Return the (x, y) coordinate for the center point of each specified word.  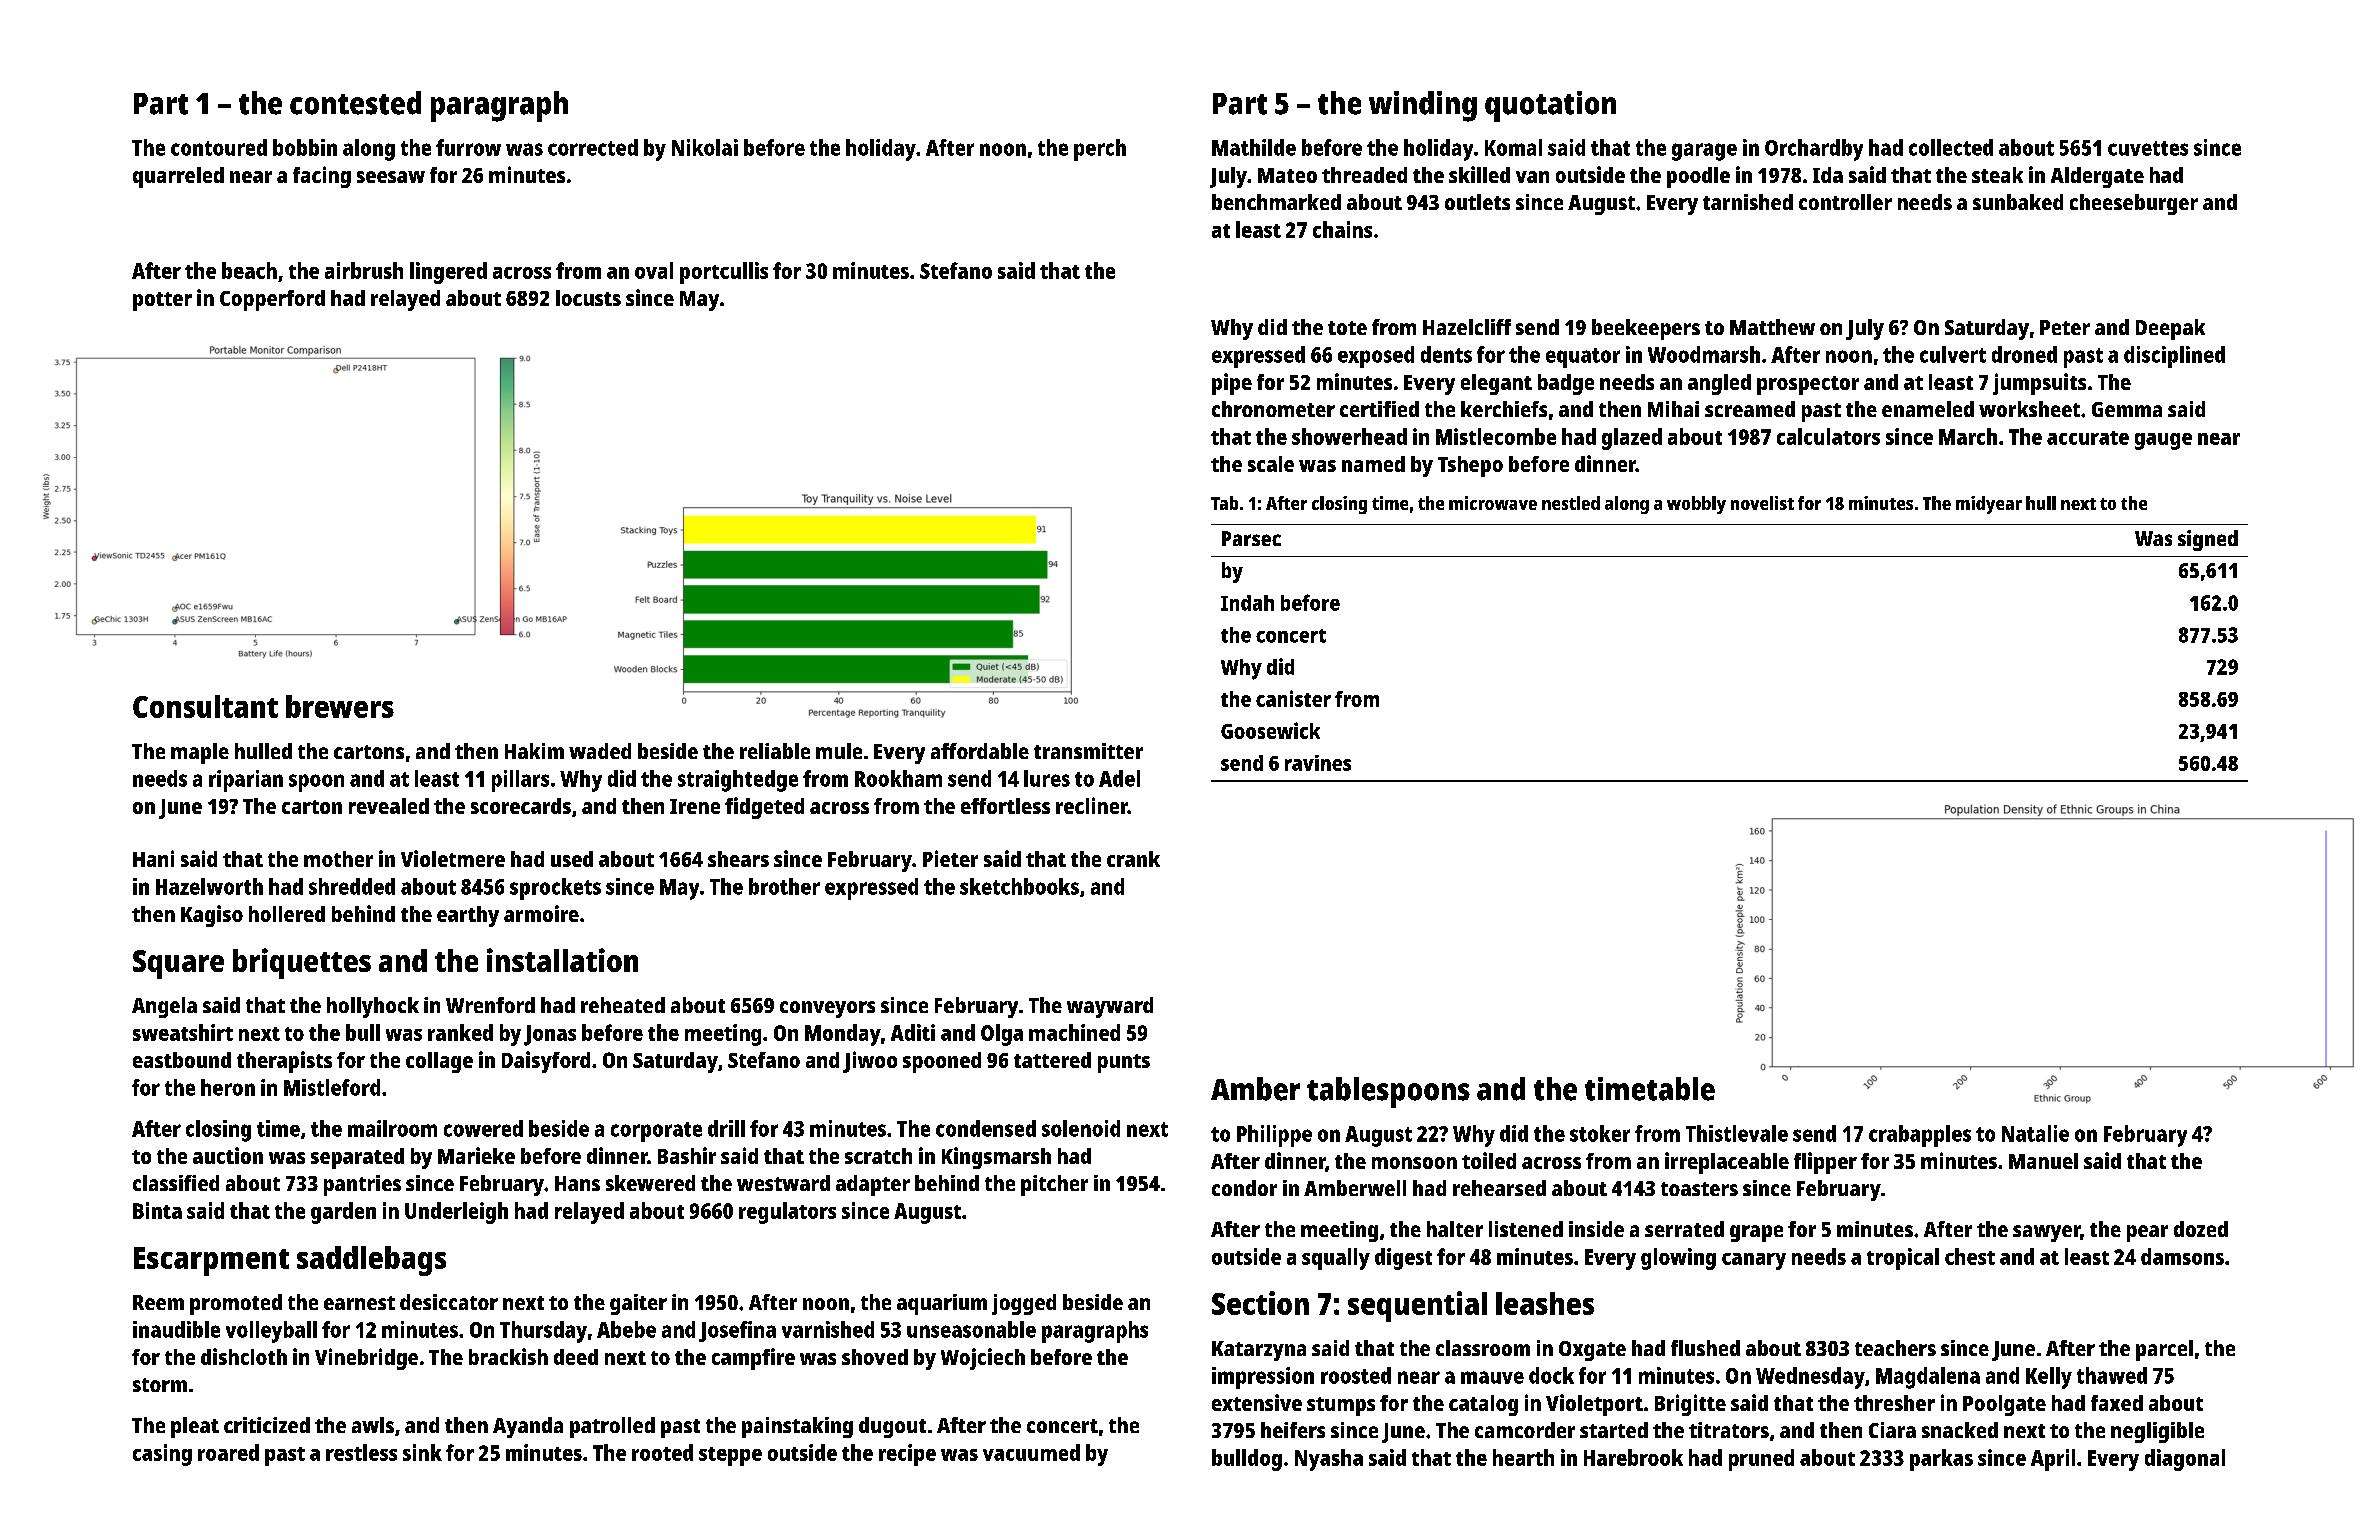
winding (1423, 106)
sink (422, 1452)
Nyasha (1329, 1460)
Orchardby (1814, 150)
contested (355, 103)
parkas (1941, 1460)
